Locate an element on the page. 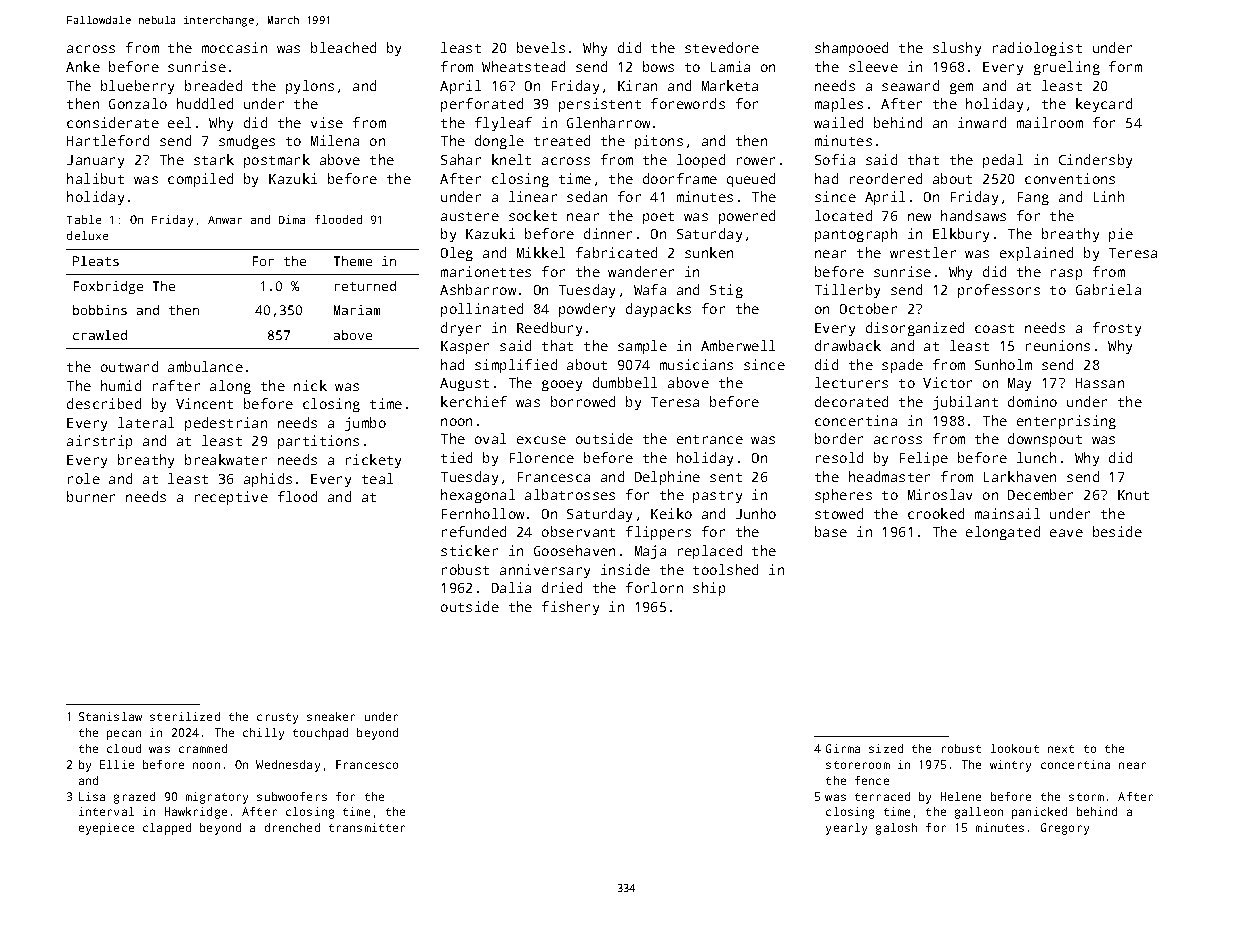  slushy is located at coordinates (957, 49).
